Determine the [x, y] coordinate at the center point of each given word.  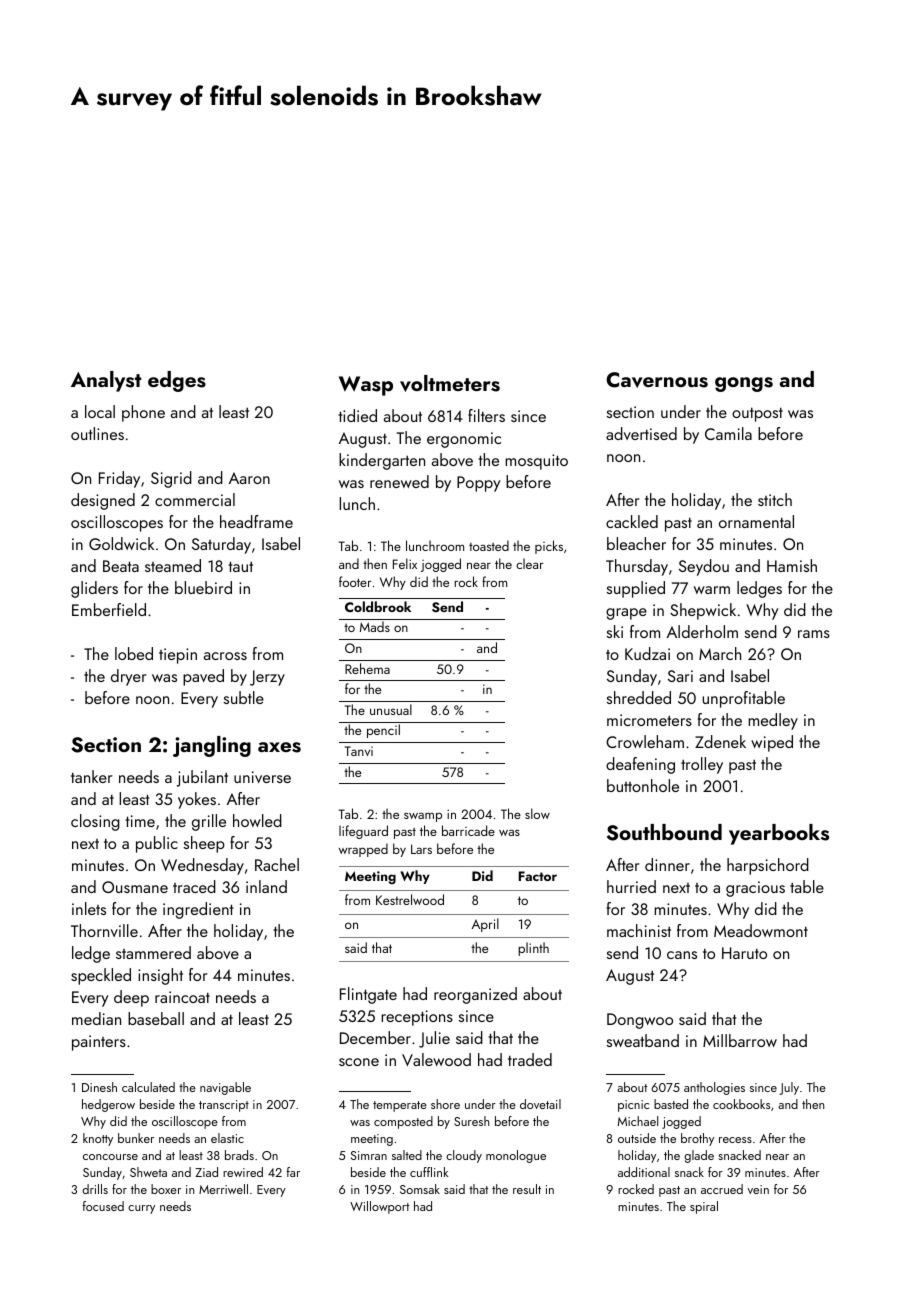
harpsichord [768, 866]
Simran [369, 1155]
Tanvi [359, 751]
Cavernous [657, 380]
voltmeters [450, 383]
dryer [128, 677]
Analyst [106, 381]
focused [103, 1206]
